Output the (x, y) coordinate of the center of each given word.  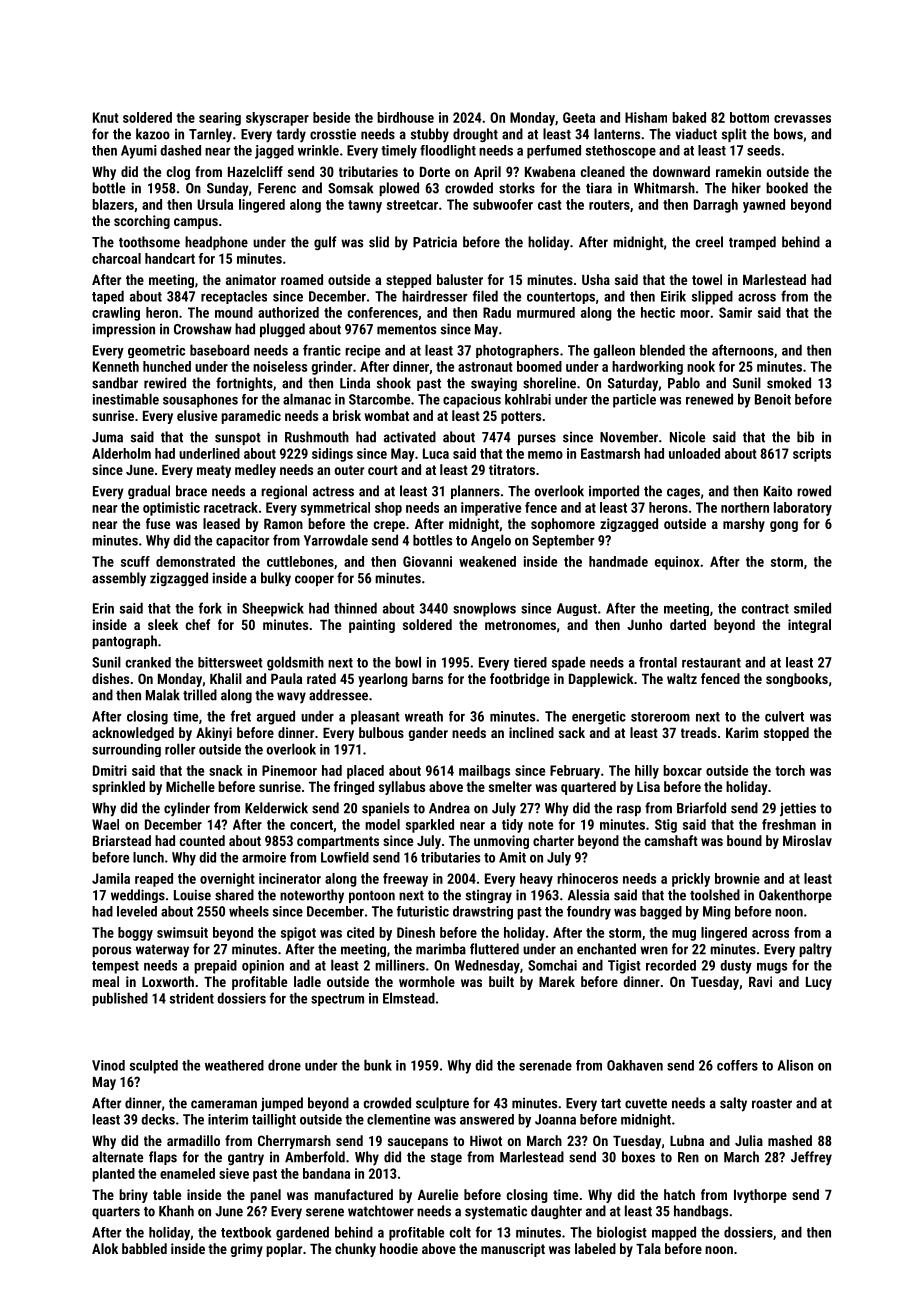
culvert (784, 716)
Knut (106, 117)
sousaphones (200, 401)
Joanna (555, 1119)
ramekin (738, 171)
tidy (512, 826)
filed (485, 296)
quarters (116, 1213)
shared (234, 895)
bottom (749, 117)
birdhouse (405, 117)
